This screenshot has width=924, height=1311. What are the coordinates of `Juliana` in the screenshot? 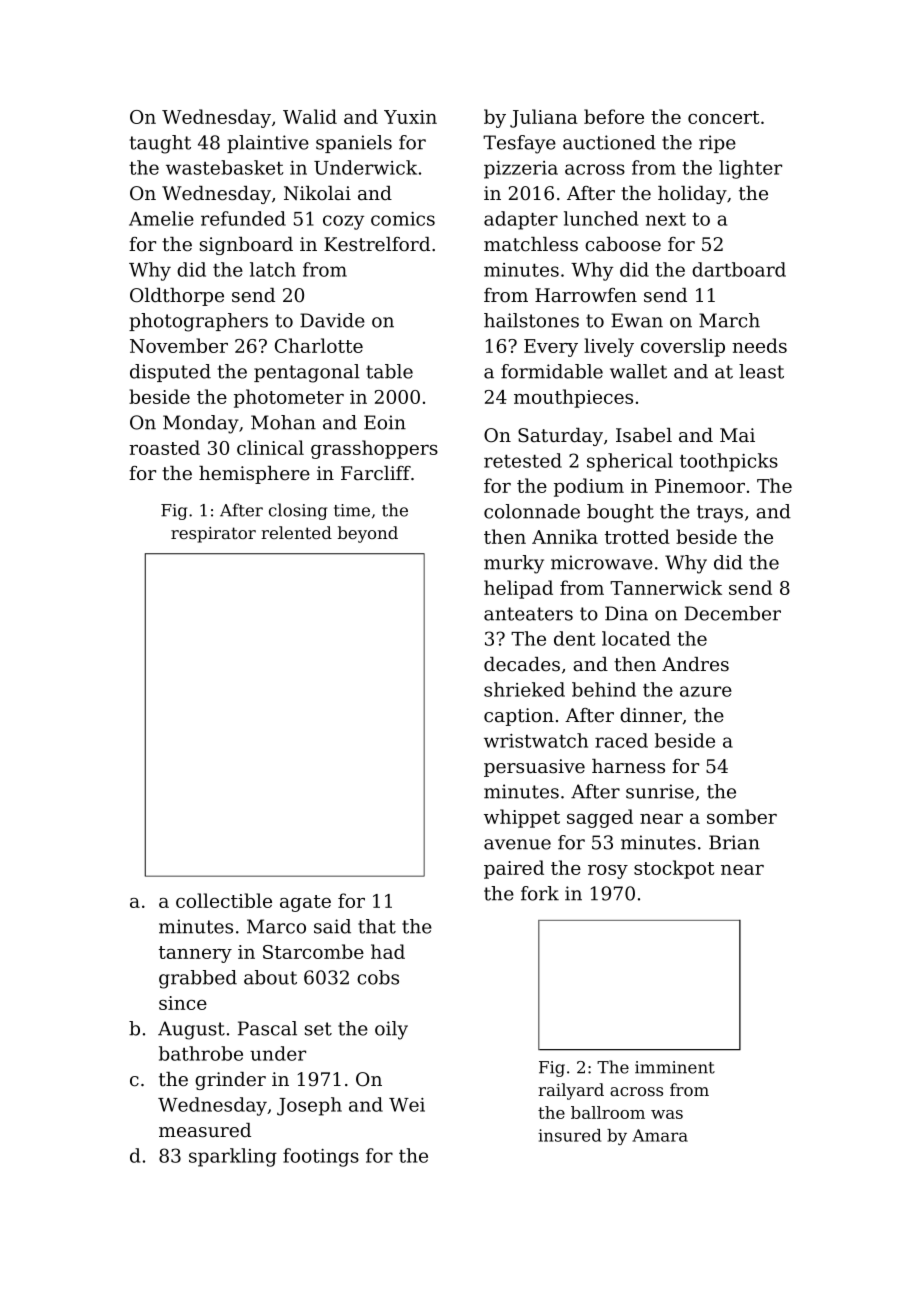 It's located at (544, 118).
